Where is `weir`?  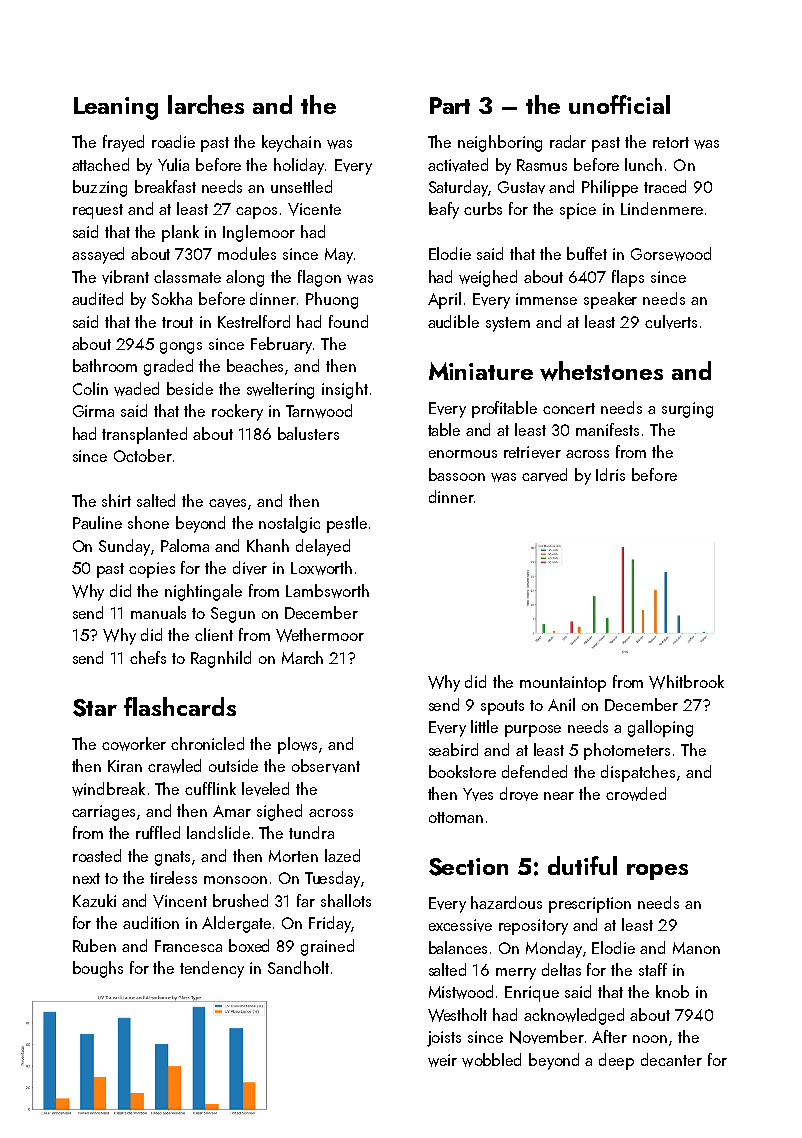 weir is located at coordinates (442, 1060).
